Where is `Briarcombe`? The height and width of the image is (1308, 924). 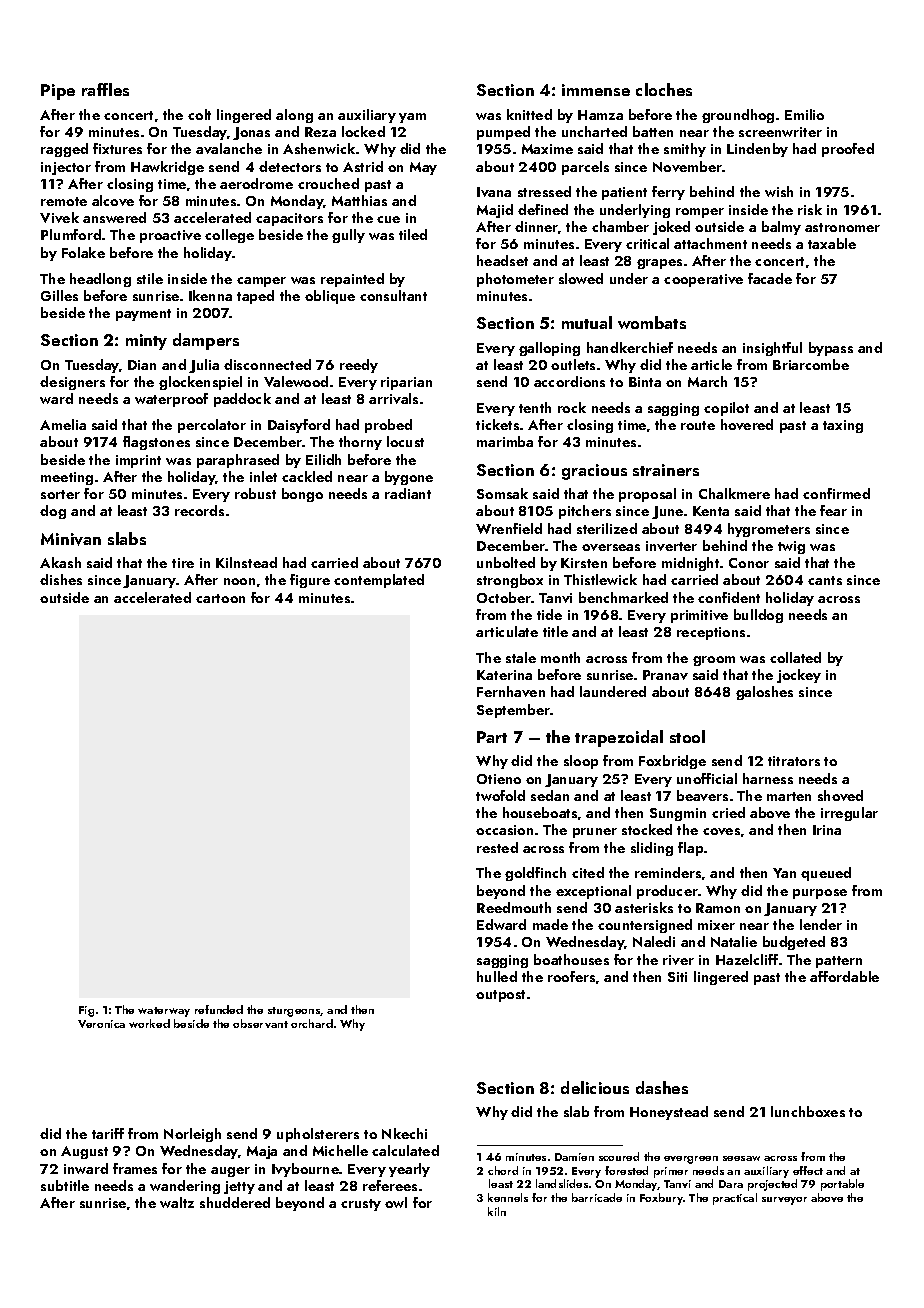 Briarcombe is located at coordinates (811, 364).
